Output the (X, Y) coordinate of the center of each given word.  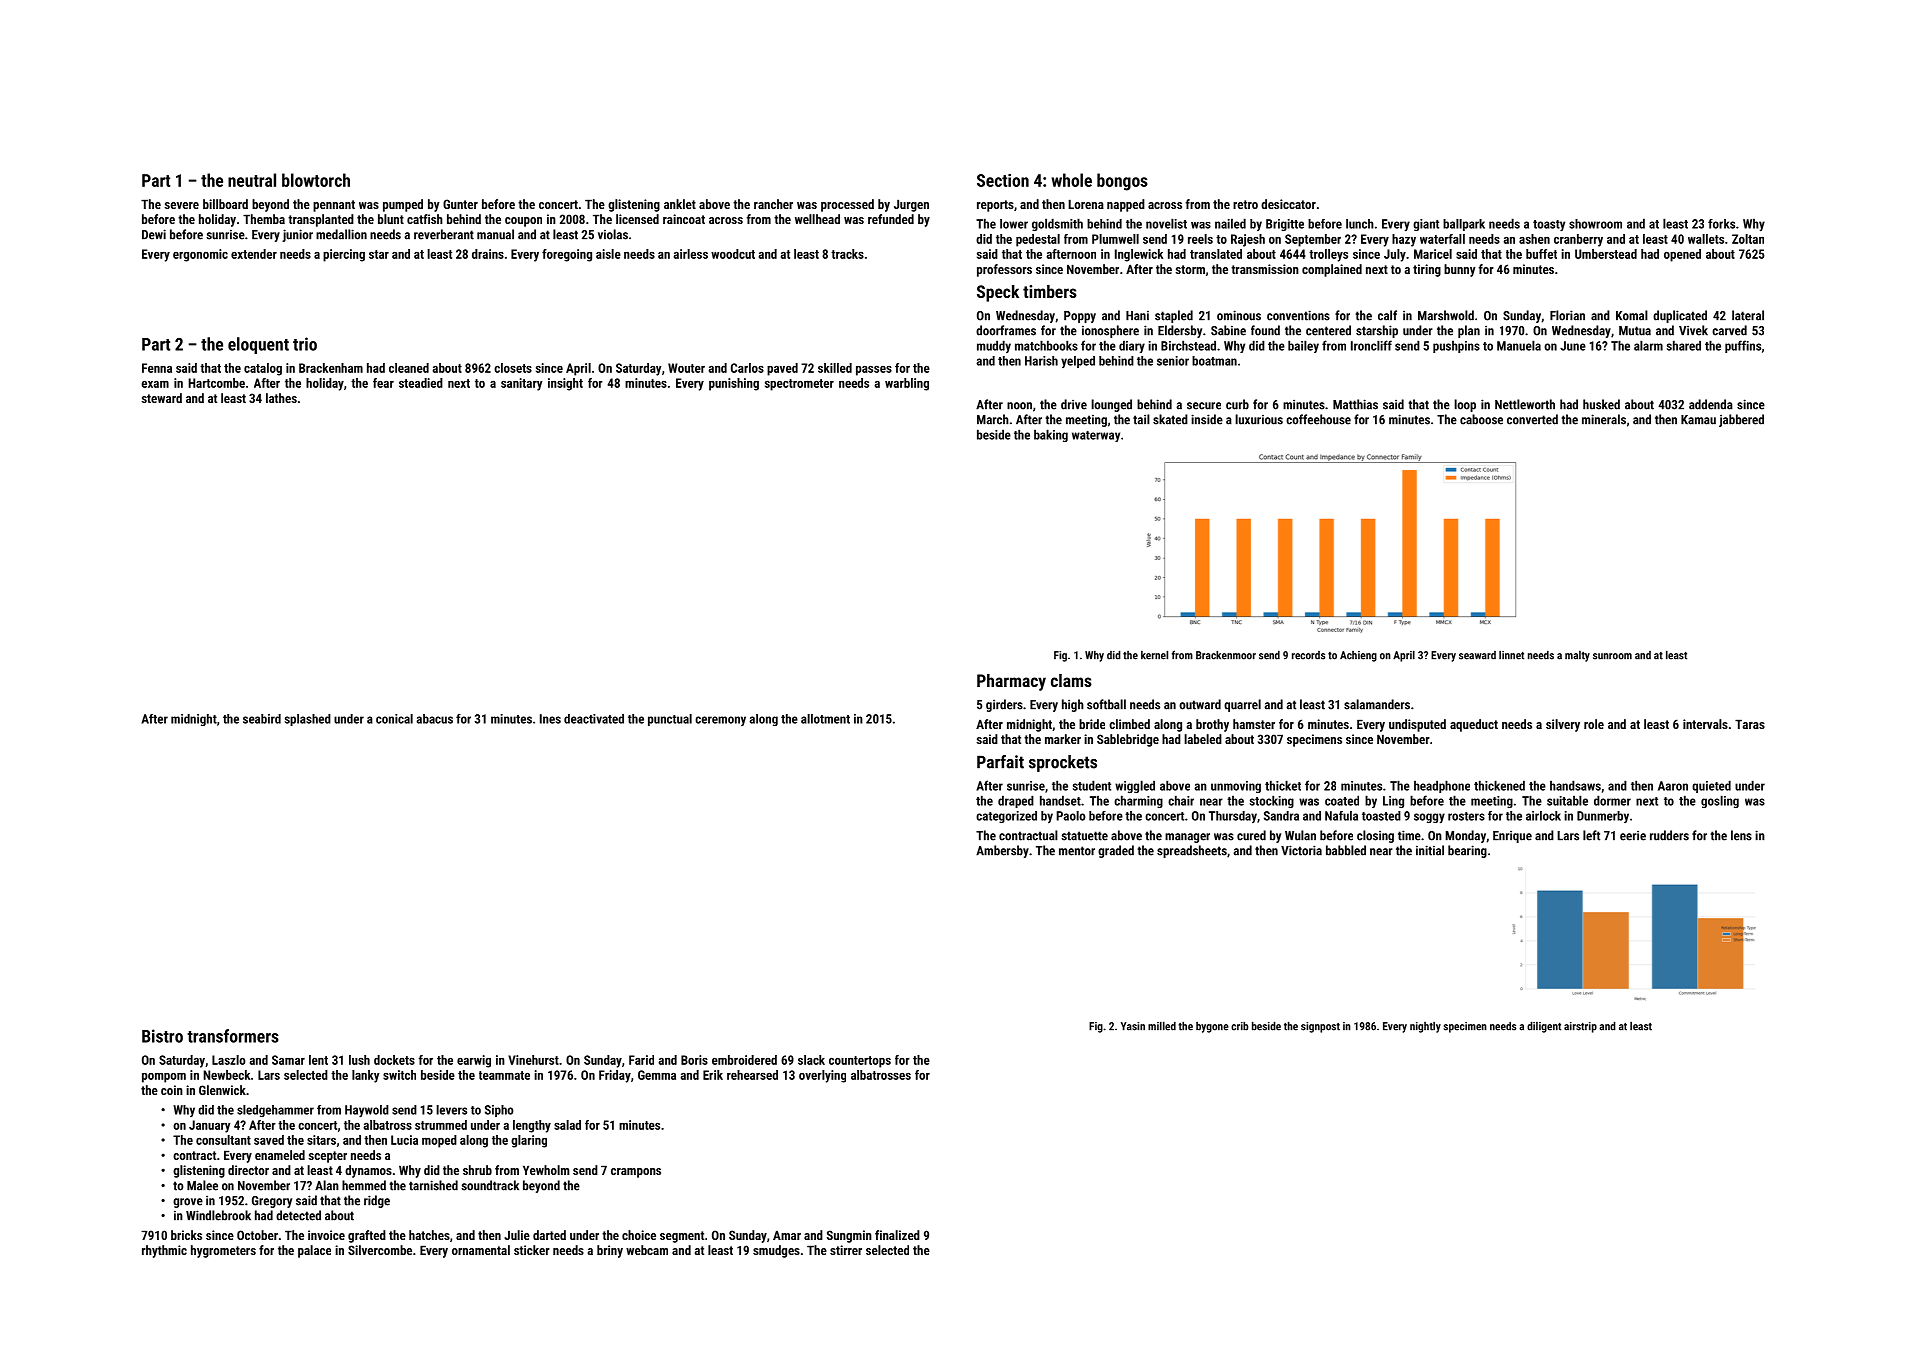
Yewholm (546, 1170)
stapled (1174, 316)
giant (1426, 225)
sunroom (1612, 656)
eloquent (258, 345)
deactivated (594, 719)
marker (1063, 739)
